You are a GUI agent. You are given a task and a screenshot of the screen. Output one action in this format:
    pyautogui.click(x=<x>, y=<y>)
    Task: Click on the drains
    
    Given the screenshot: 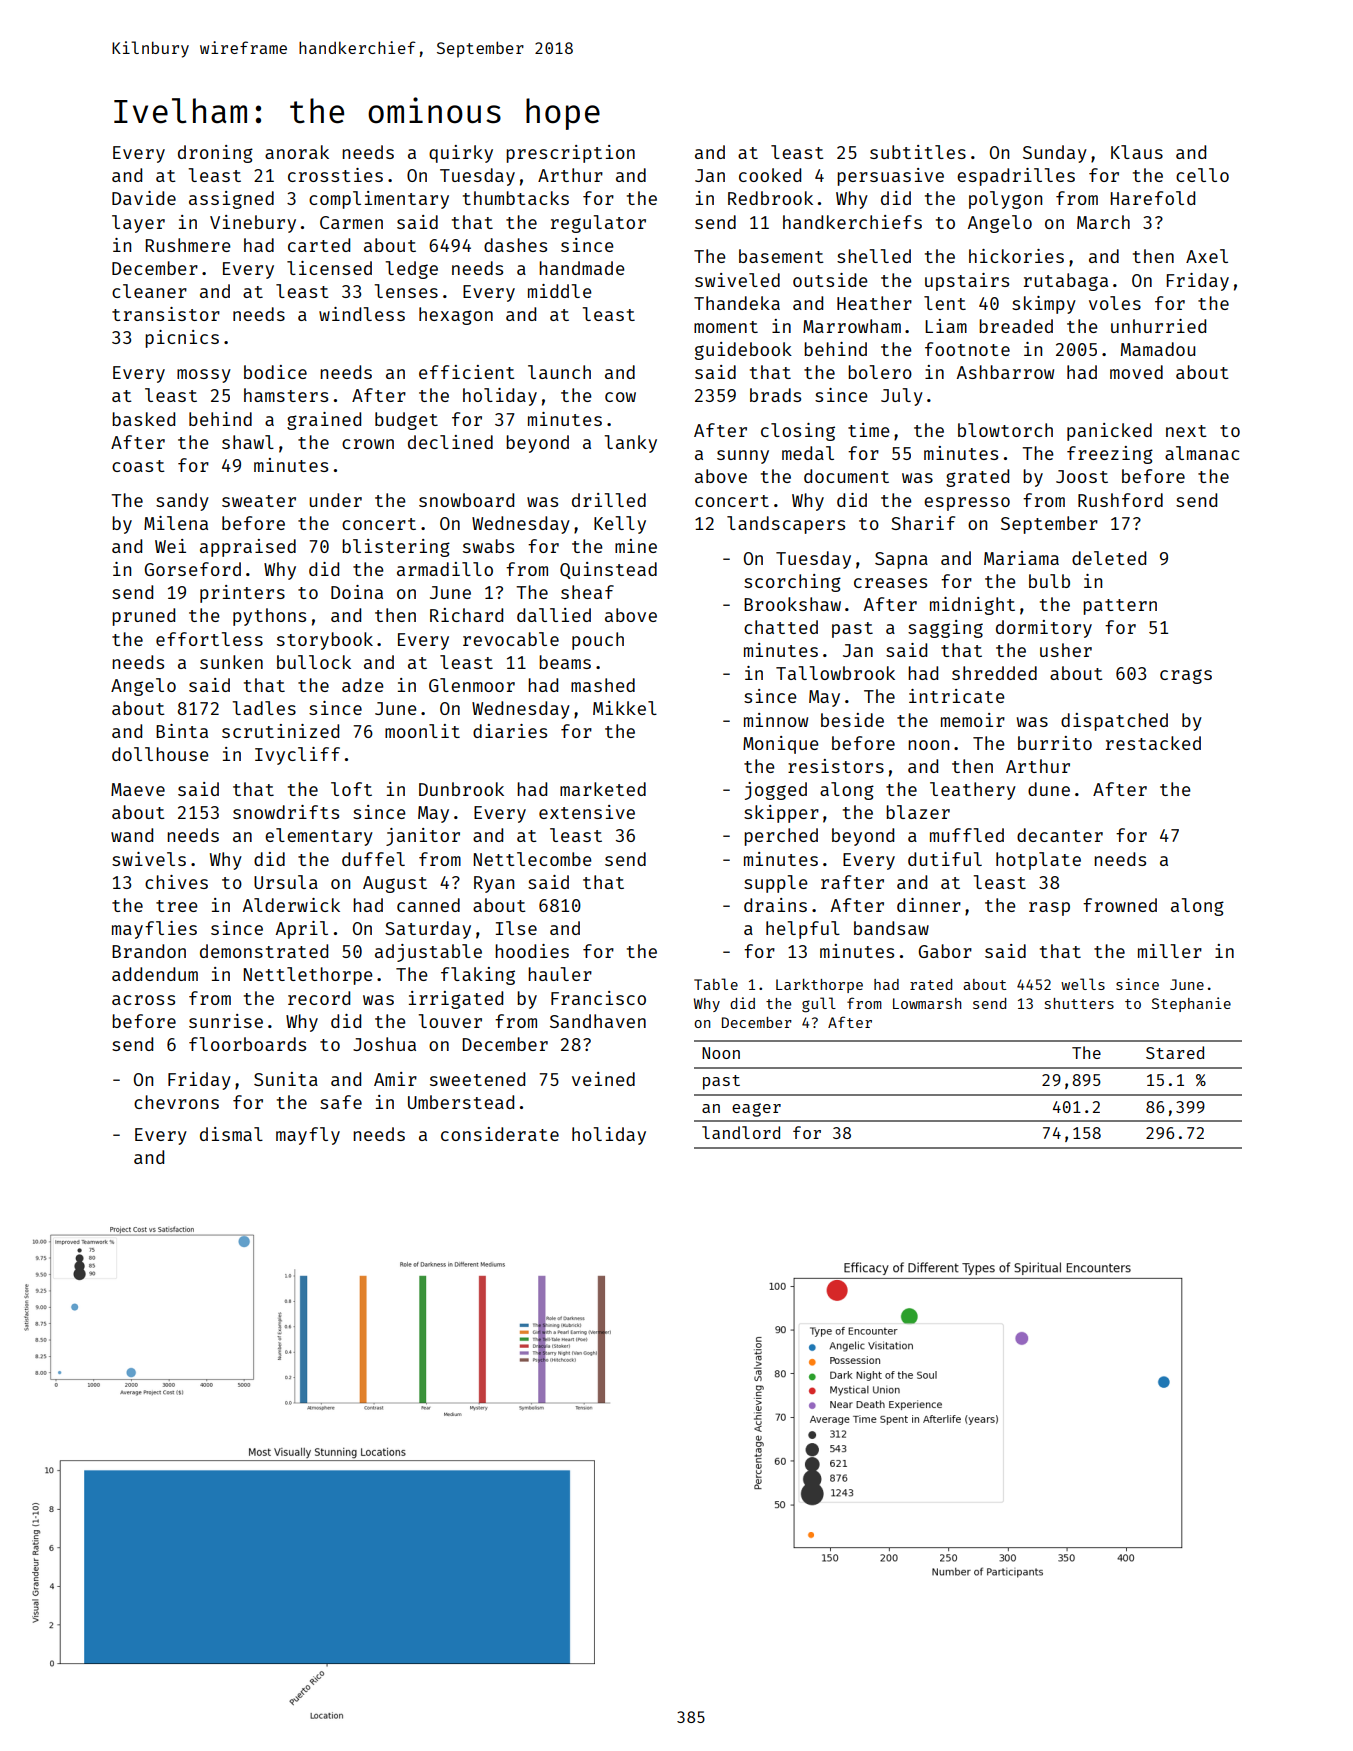 What is the action you would take?
    pyautogui.click(x=775, y=905)
